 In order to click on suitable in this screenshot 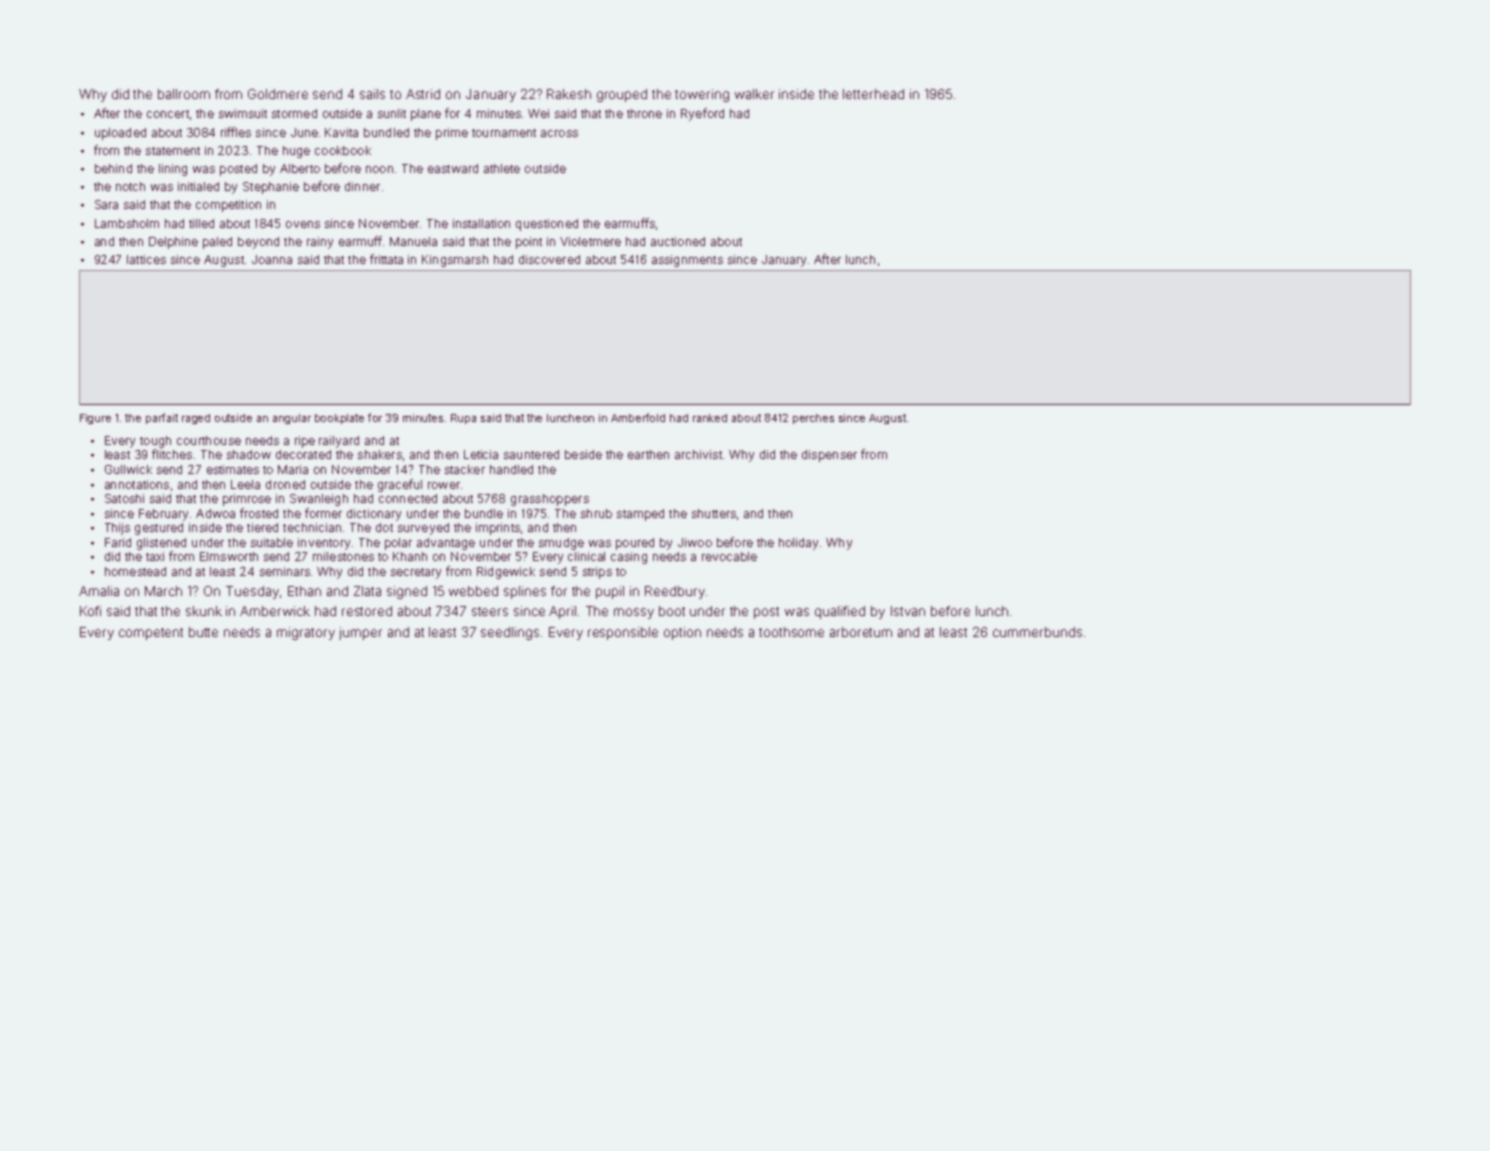, I will do `click(272, 542)`.
